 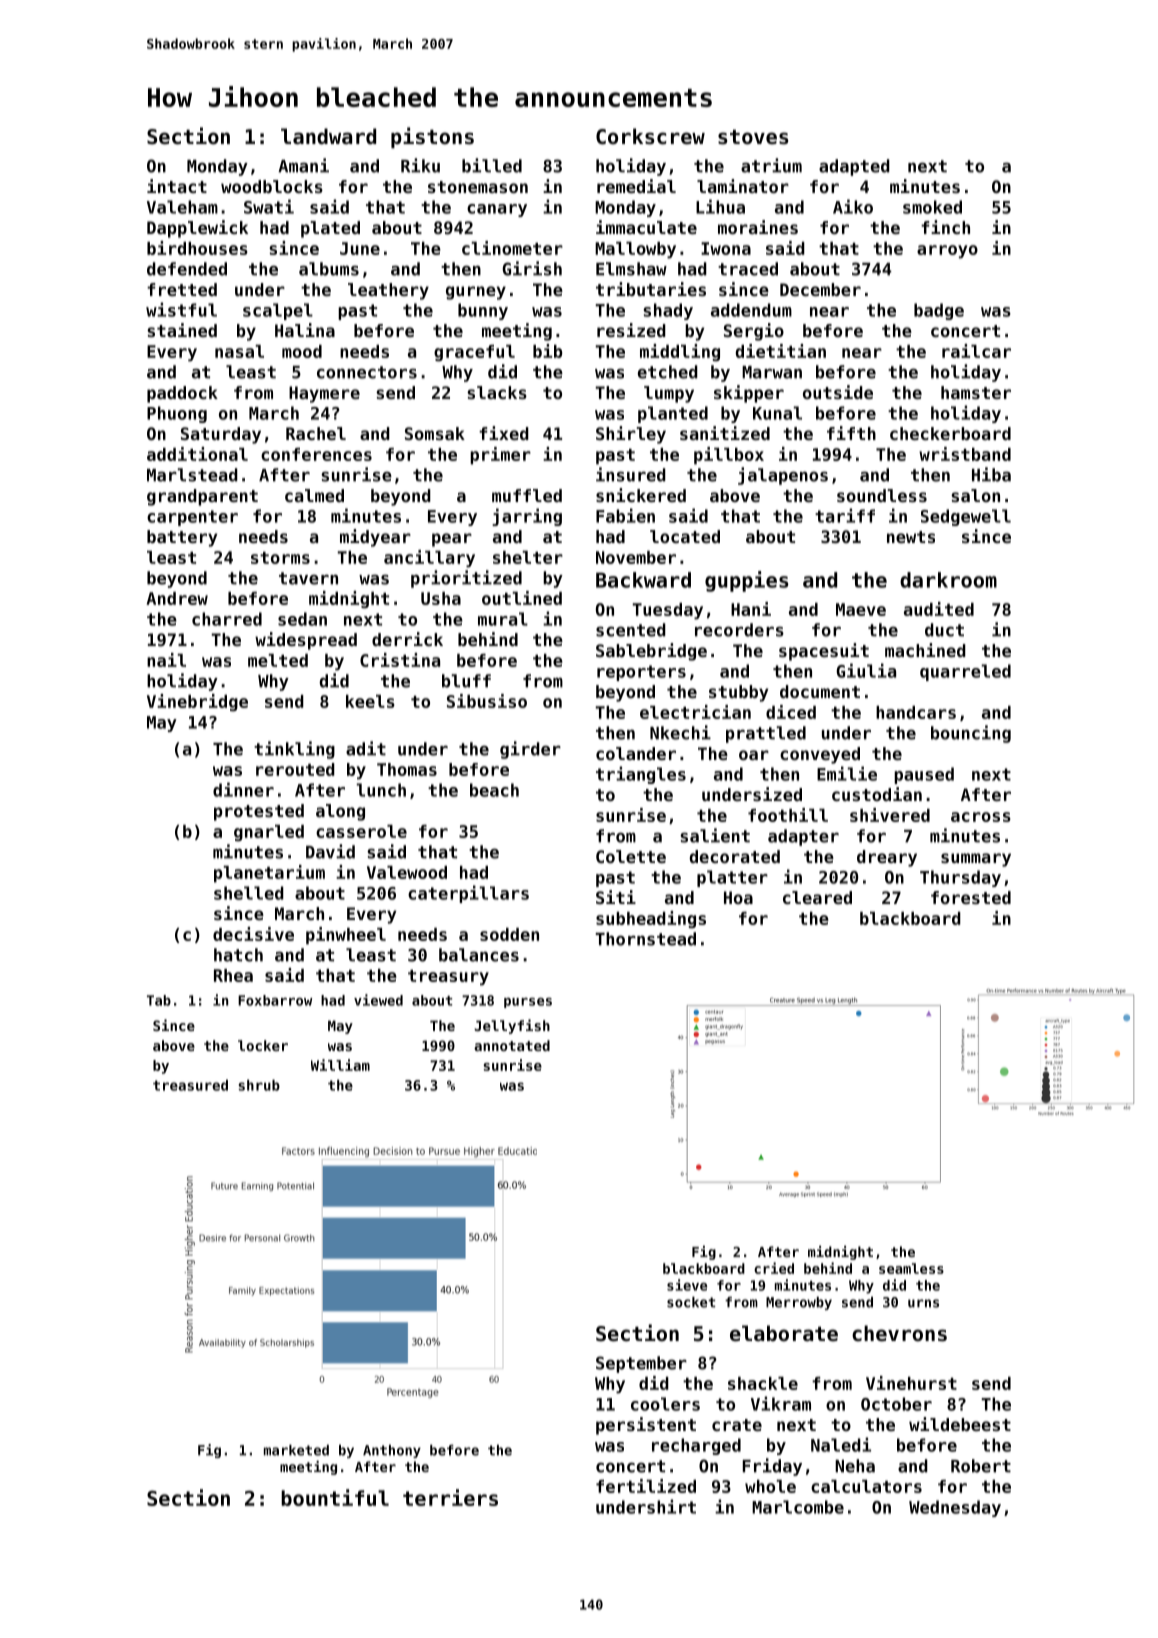 I want to click on seamless, so click(x=911, y=1268).
